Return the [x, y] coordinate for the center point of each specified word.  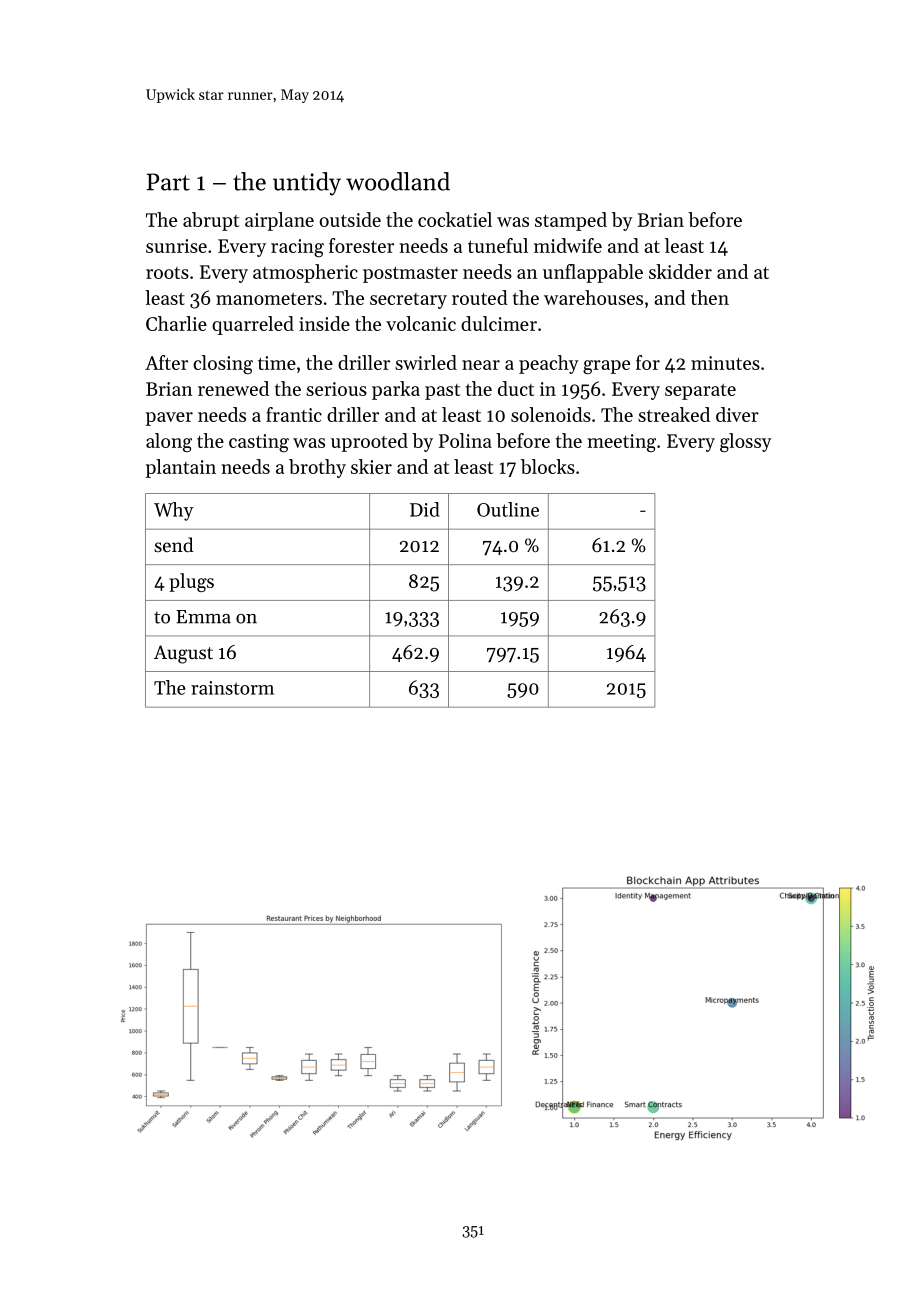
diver [737, 414]
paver [169, 419]
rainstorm [232, 688]
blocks [548, 466]
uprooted [369, 442]
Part [168, 182]
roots [167, 273]
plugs [191, 582]
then [710, 297]
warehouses [593, 297]
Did [425, 509]
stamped [571, 221]
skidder [680, 271]
